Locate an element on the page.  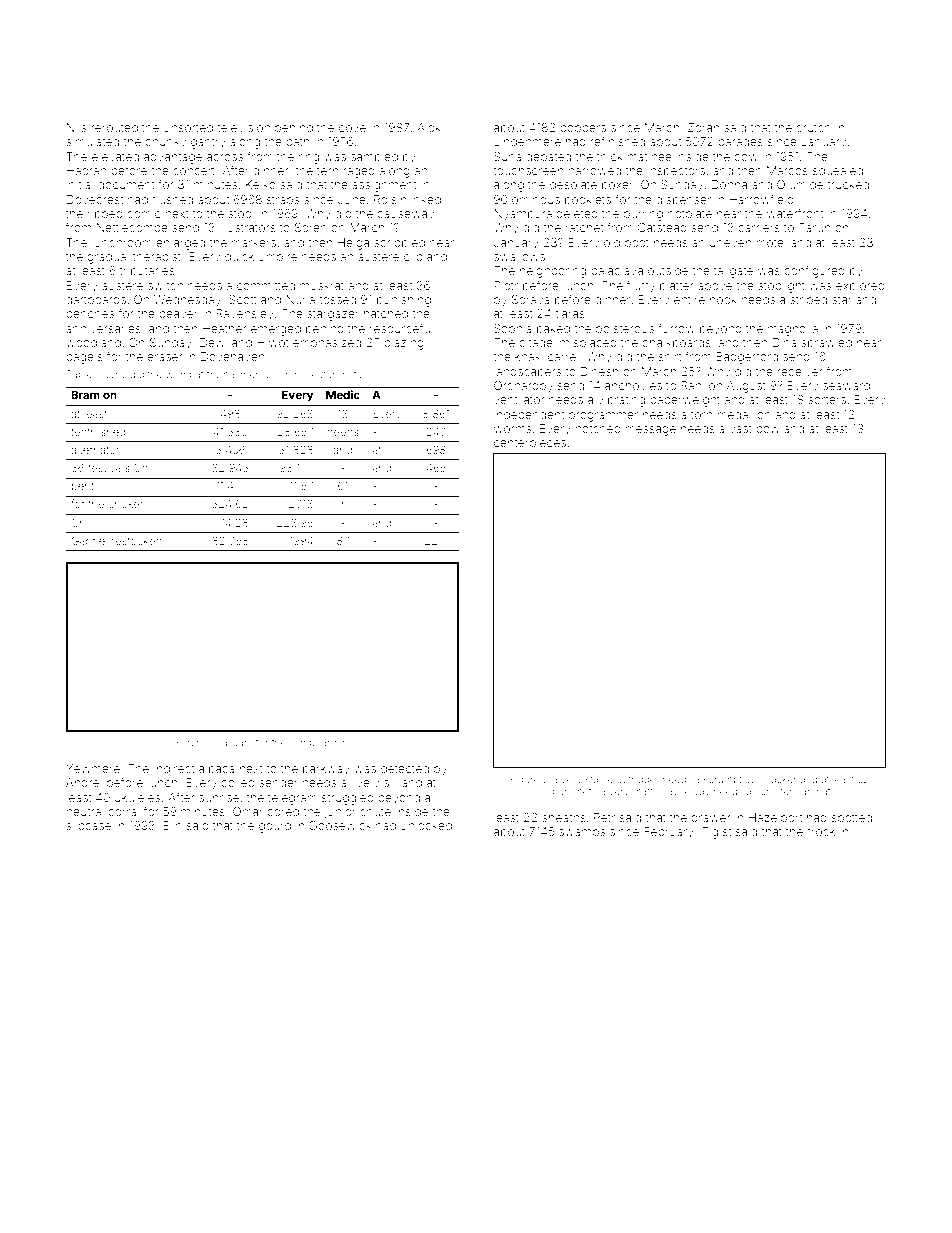
Alok is located at coordinates (429, 127).
